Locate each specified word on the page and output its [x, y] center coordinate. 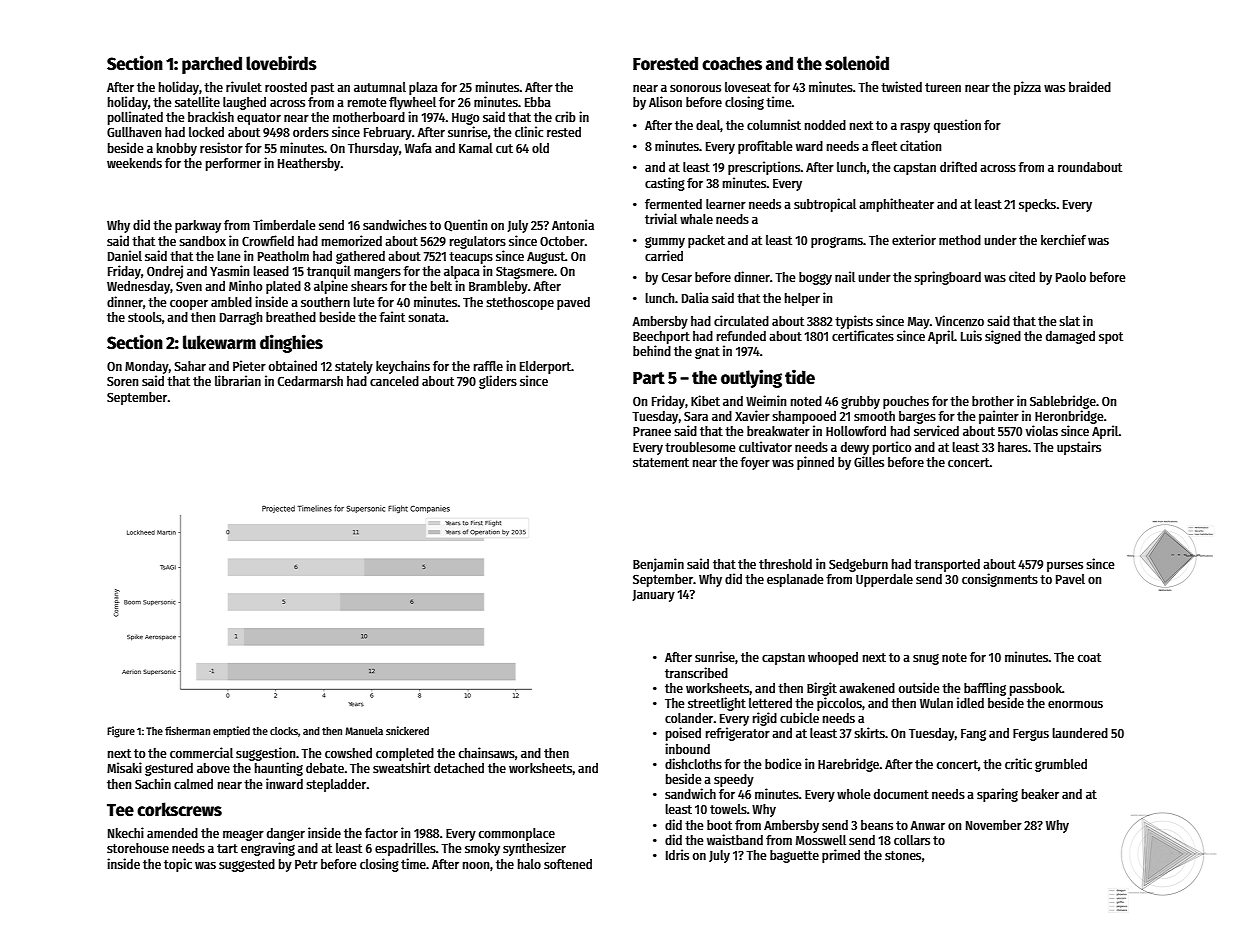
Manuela [364, 731]
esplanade [795, 580]
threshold [785, 564]
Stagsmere [525, 272]
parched [212, 65]
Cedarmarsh [310, 381]
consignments [1000, 580]
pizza [1027, 88]
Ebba [538, 102]
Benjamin [658, 565]
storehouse [138, 848]
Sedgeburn [858, 565]
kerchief [1063, 239]
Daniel [125, 255]
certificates [863, 335]
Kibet [705, 400]
